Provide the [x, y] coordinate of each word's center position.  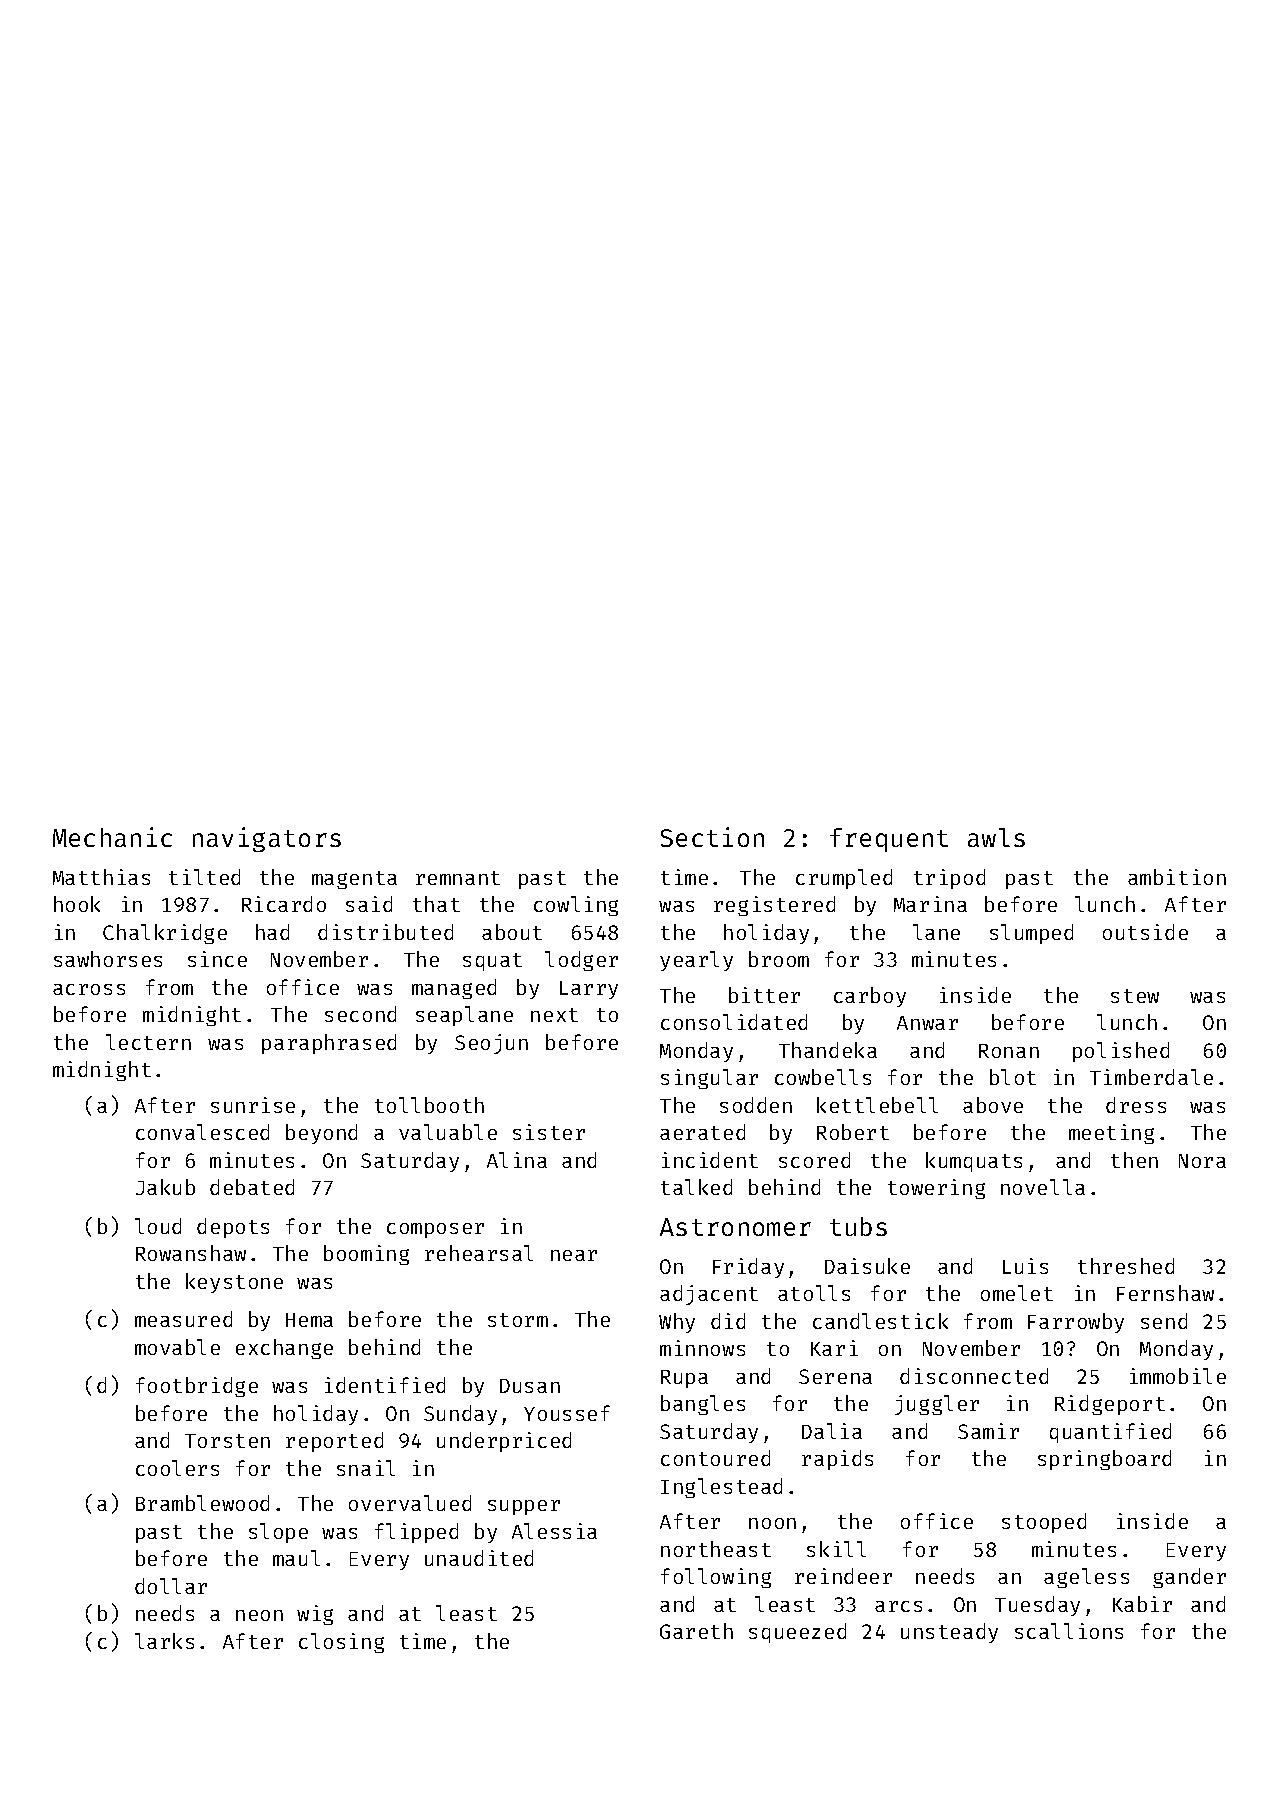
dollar [171, 1586]
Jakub [165, 1187]
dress [1136, 1105]
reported [334, 1442]
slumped [1031, 934]
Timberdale [1151, 1077]
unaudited [479, 1558]
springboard [1104, 1460]
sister [549, 1132]
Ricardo [284, 904]
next [554, 1015]
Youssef [567, 1413]
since [217, 959]
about [512, 932]
